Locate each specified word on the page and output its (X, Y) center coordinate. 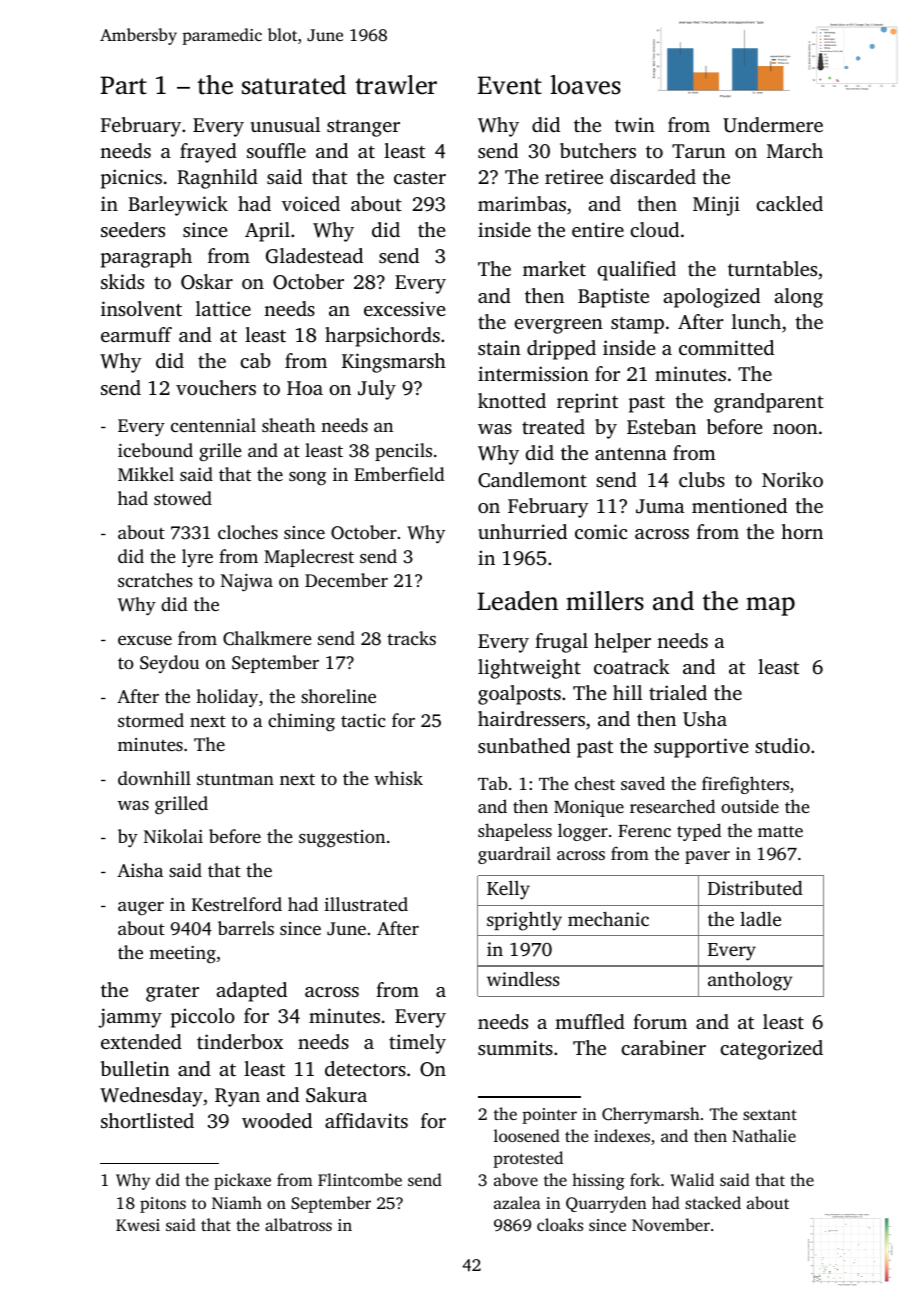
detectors (365, 1068)
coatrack (632, 666)
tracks (411, 638)
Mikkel (146, 474)
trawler (396, 85)
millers (605, 601)
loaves (585, 85)
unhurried (522, 531)
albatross (298, 1224)
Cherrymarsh (651, 1115)
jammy (130, 1018)
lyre (197, 558)
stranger (363, 128)
